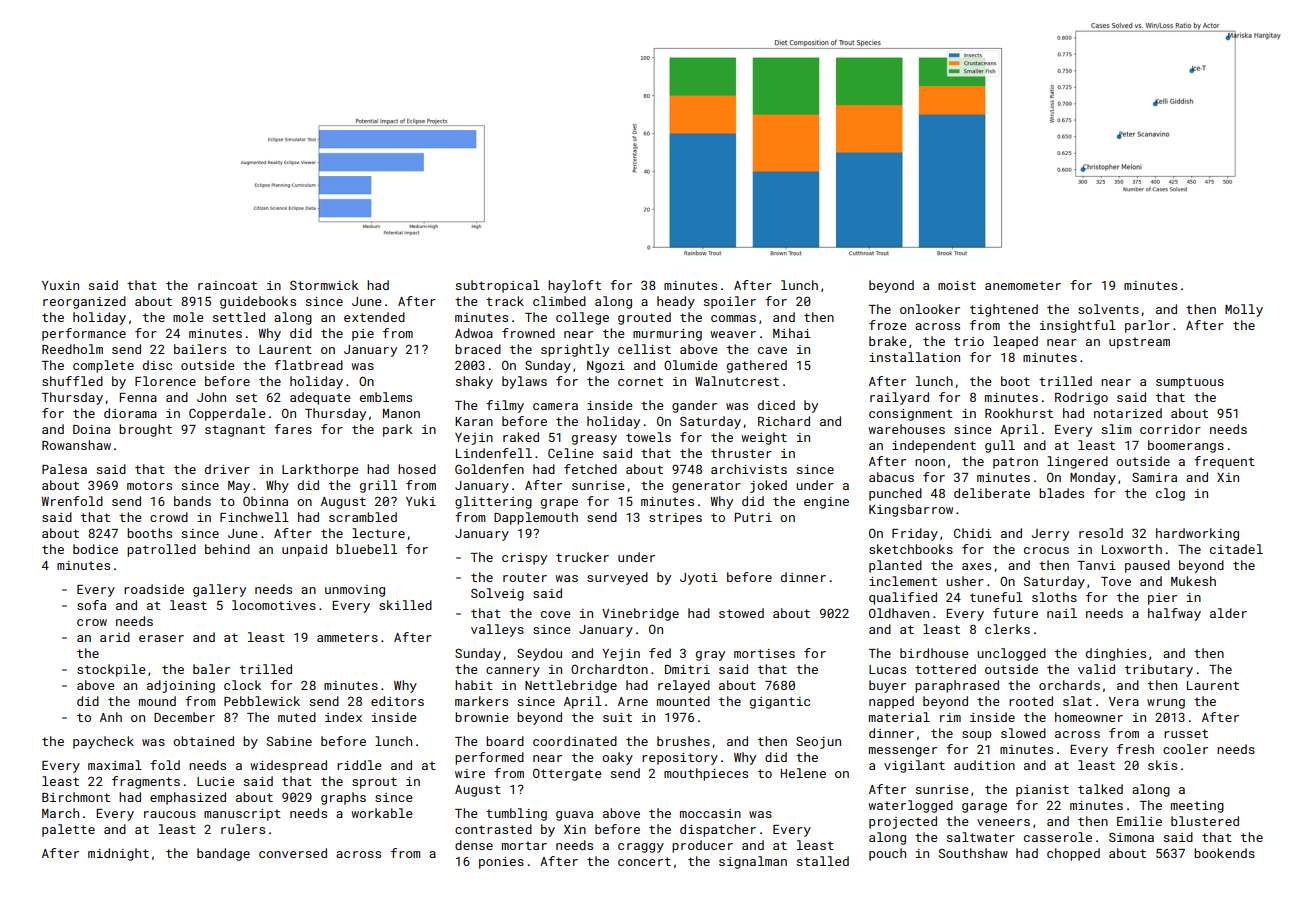 Image resolution: width=1308 pixels, height=924 pixels. I want to click on raincoat, so click(227, 285).
